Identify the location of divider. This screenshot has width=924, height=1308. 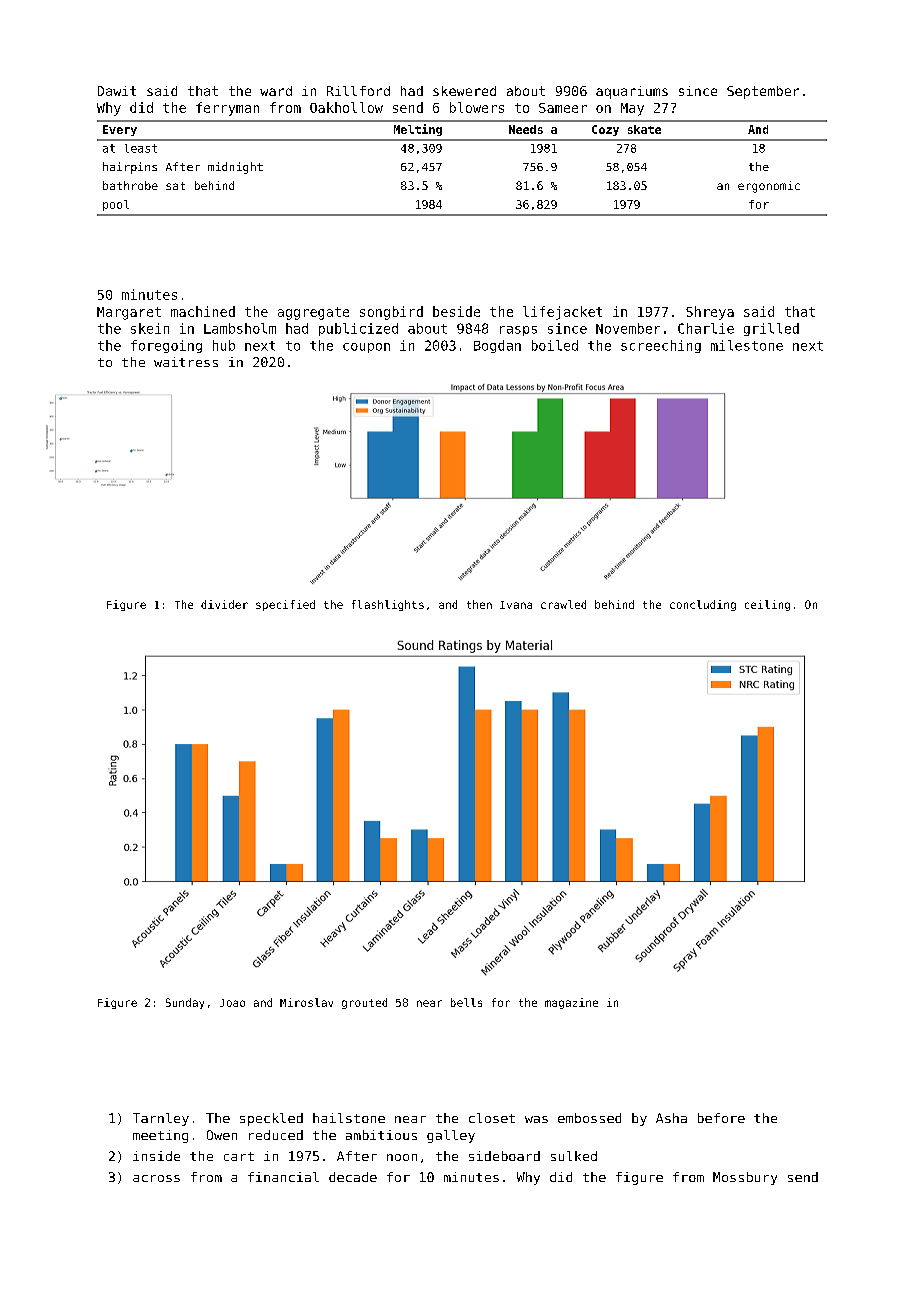
(224, 604).
